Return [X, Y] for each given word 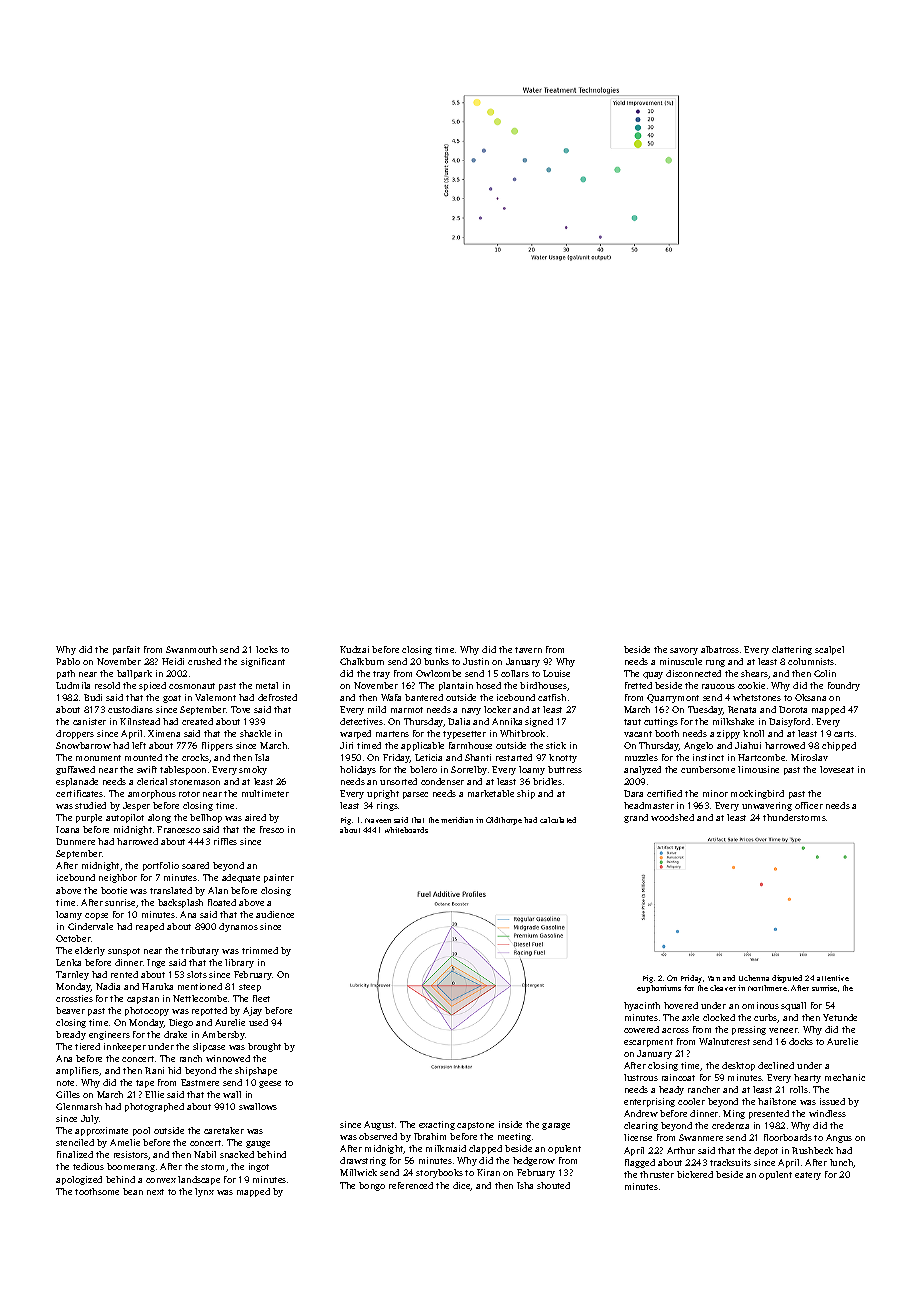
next [155, 1192]
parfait [126, 650]
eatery [808, 1176]
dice [462, 1186]
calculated [558, 820]
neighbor [118, 878]
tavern [528, 650]
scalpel [829, 650]
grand [636, 818]
